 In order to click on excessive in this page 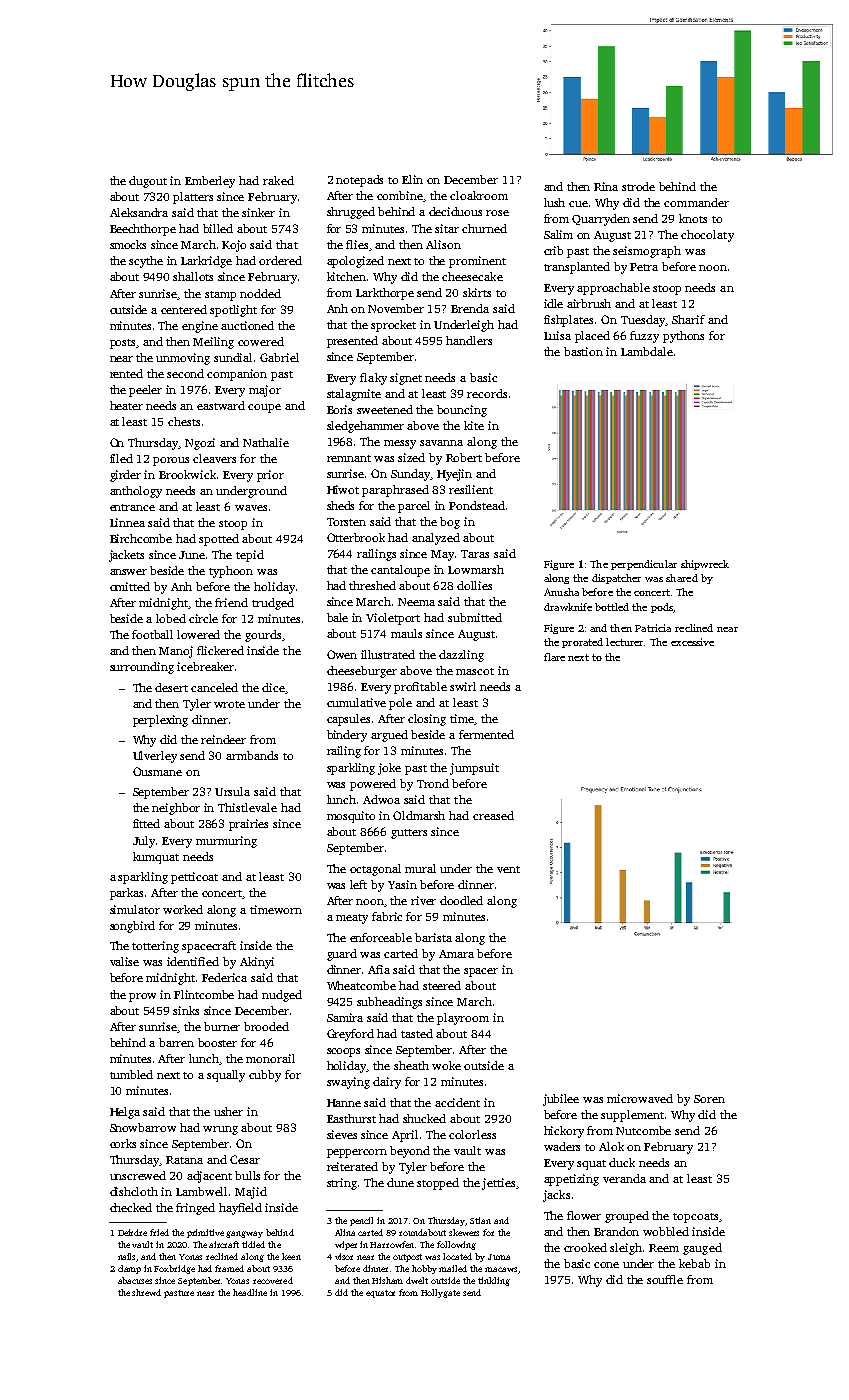, I will do `click(692, 642)`.
